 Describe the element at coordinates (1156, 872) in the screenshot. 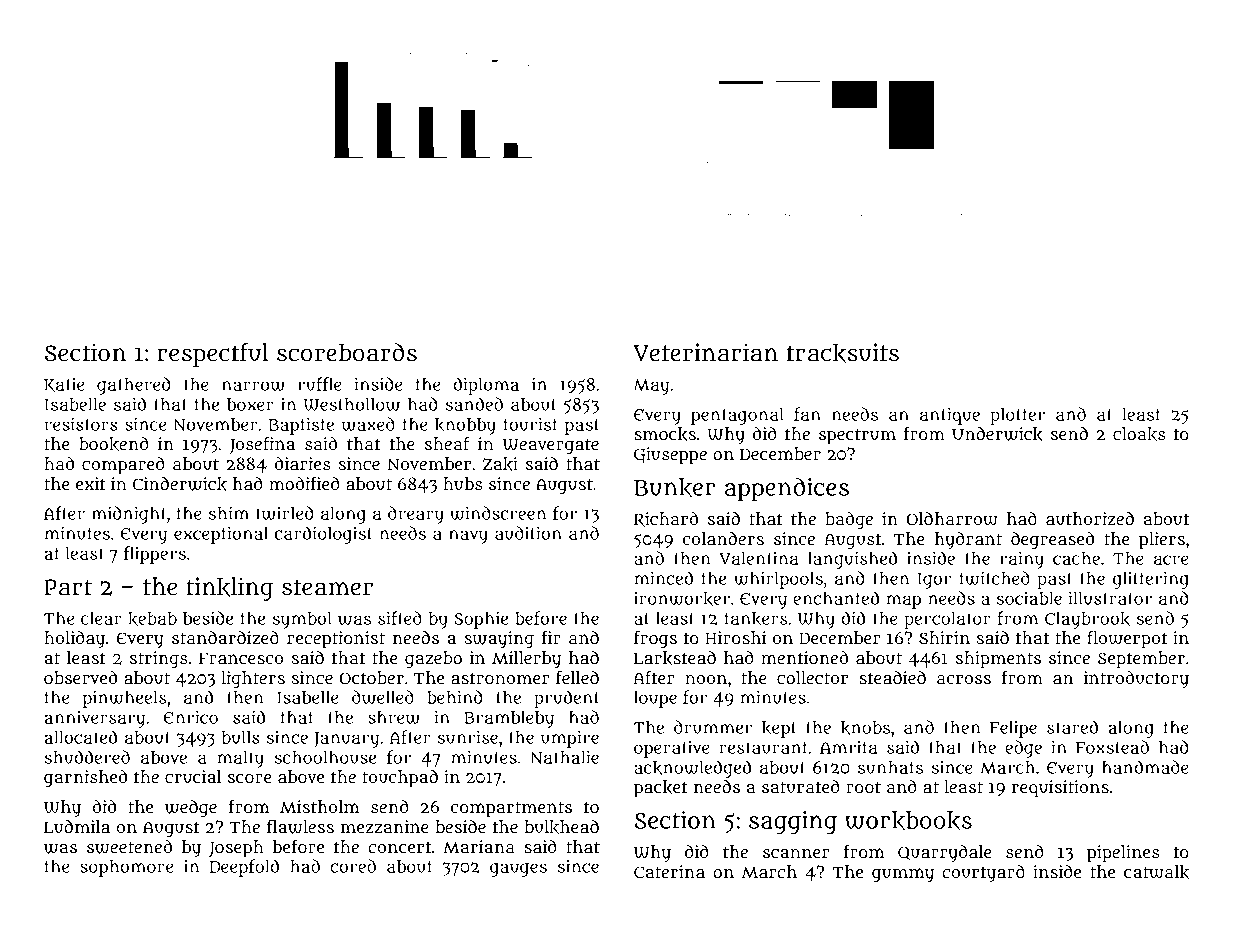

I see `catwalk` at that location.
